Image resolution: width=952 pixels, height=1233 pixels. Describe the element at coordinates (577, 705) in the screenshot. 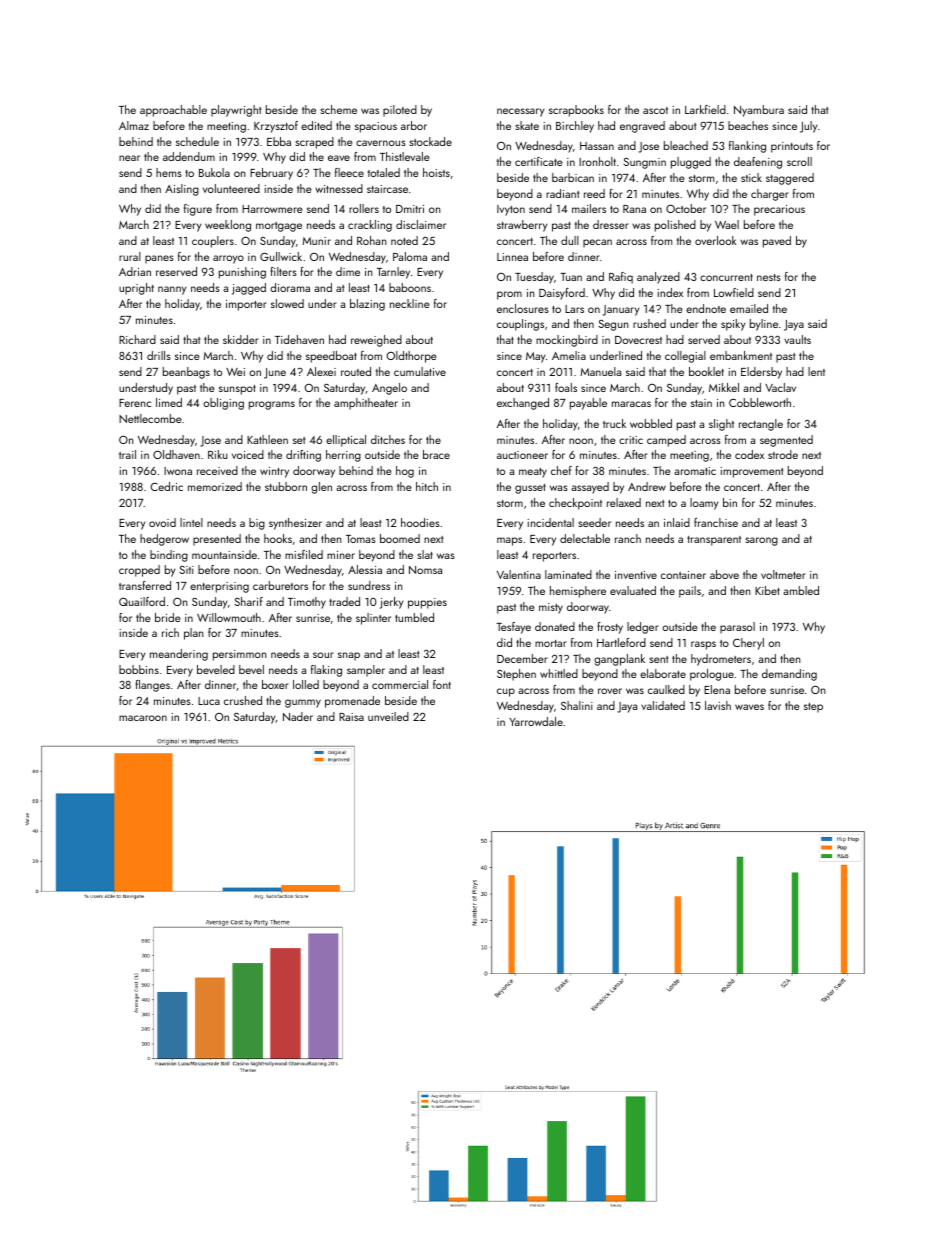

I see `Shalini` at that location.
